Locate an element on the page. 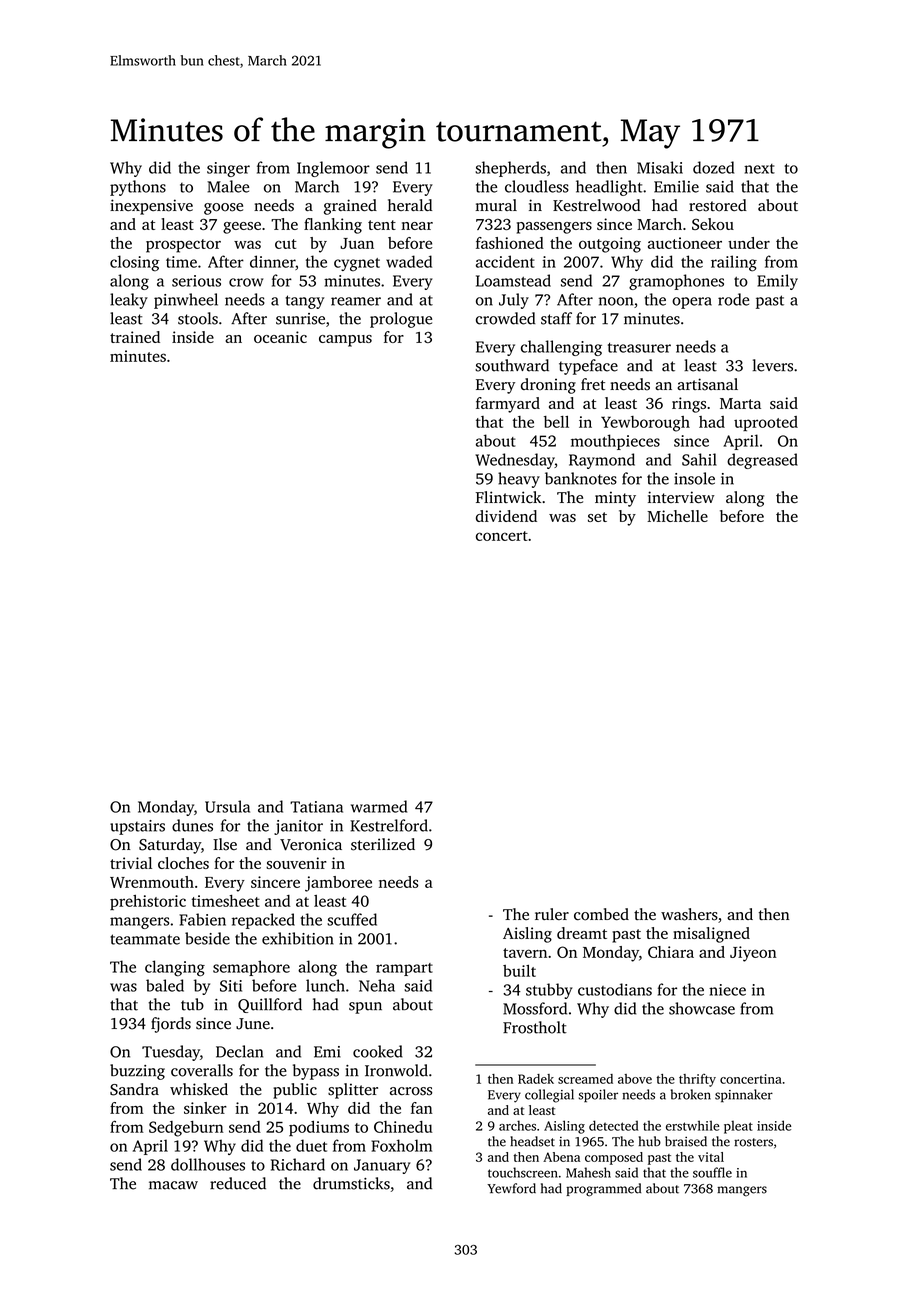 This page has height=1316, width=908. Ironwold is located at coordinates (396, 1070).
